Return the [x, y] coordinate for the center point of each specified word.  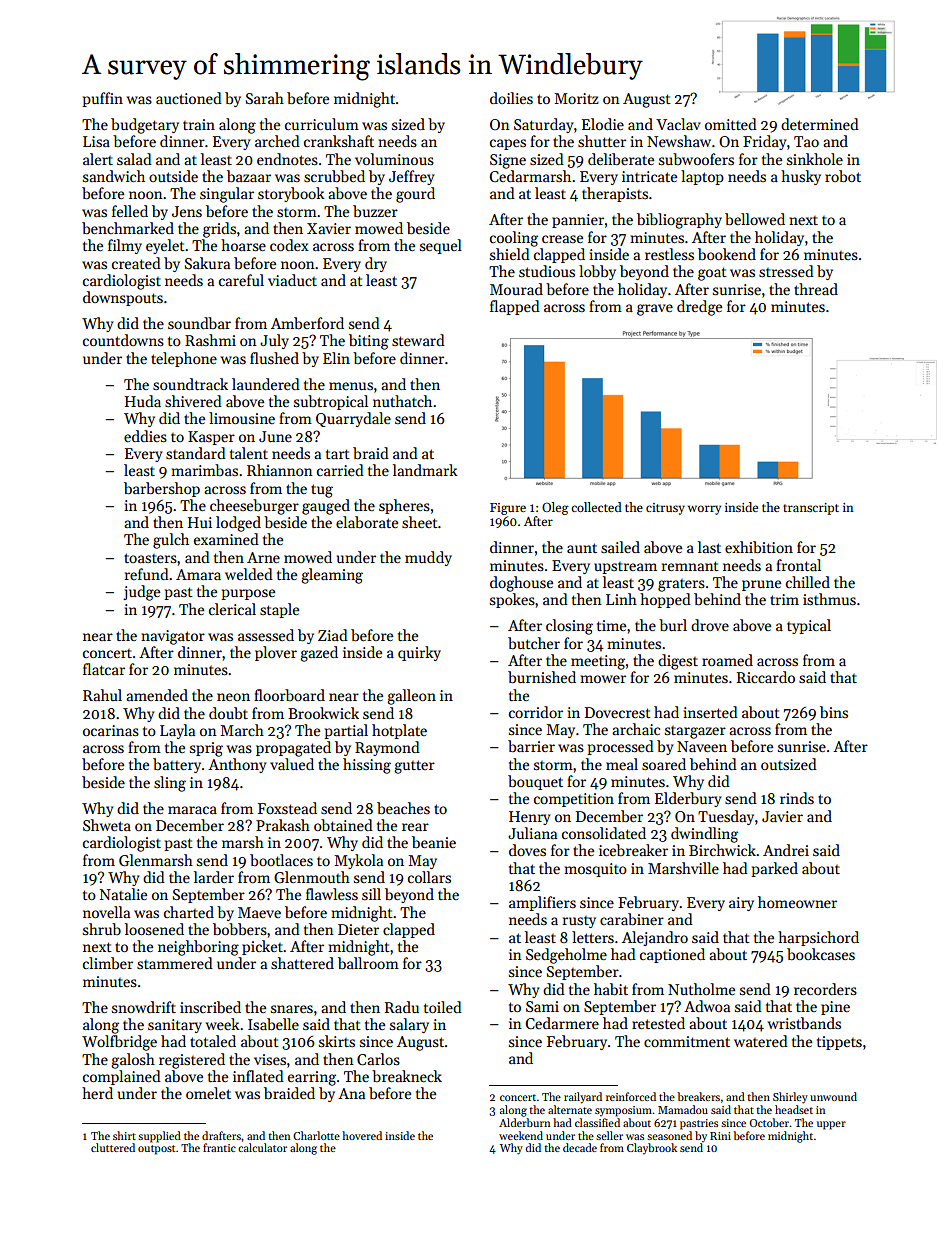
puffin [102, 99]
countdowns [123, 340]
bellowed [755, 219]
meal [622, 764]
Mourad [516, 289]
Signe [508, 161]
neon [233, 697]
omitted [731, 124]
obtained [343, 825]
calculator [262, 1147]
